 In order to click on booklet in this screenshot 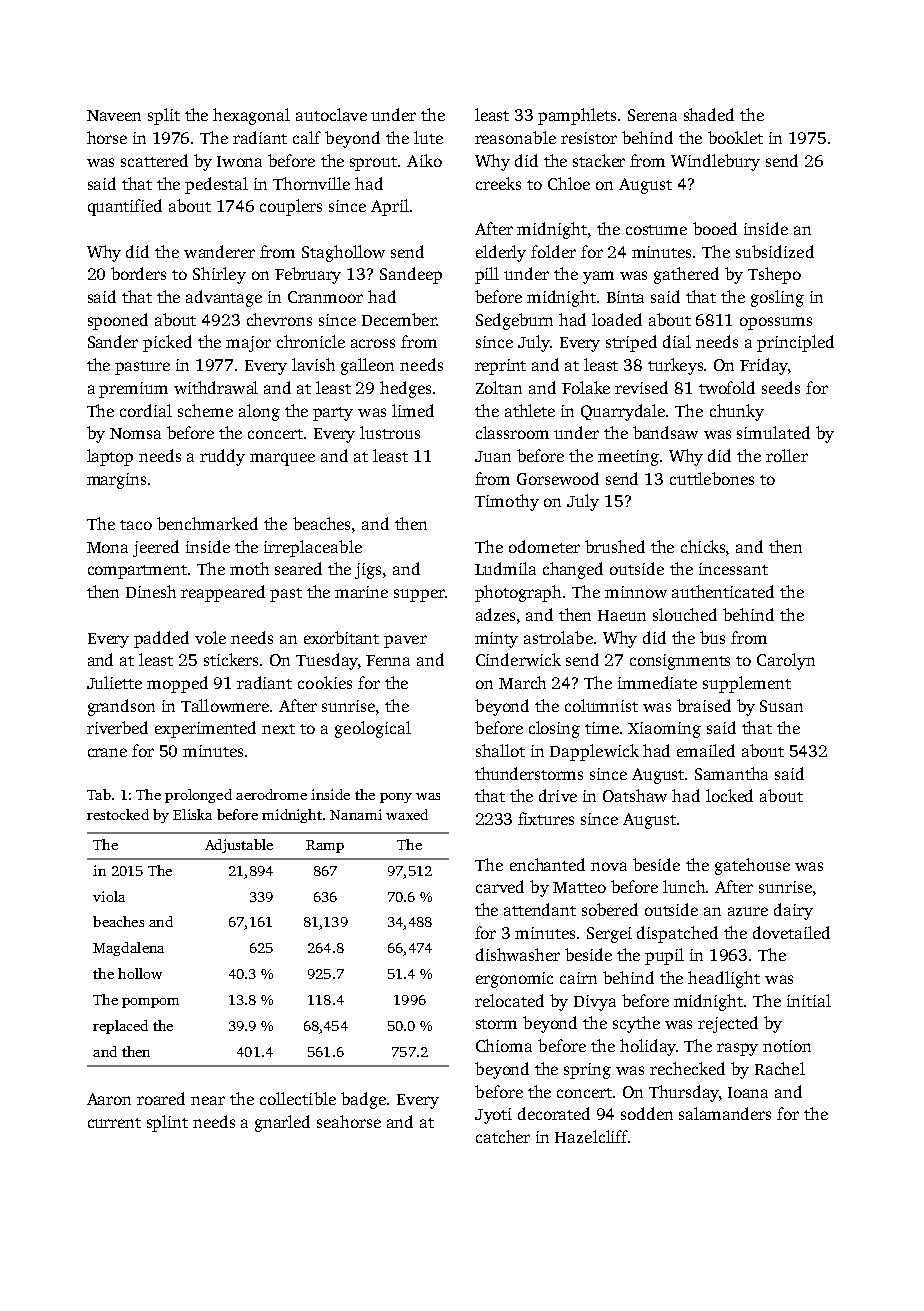, I will do `click(735, 137)`.
